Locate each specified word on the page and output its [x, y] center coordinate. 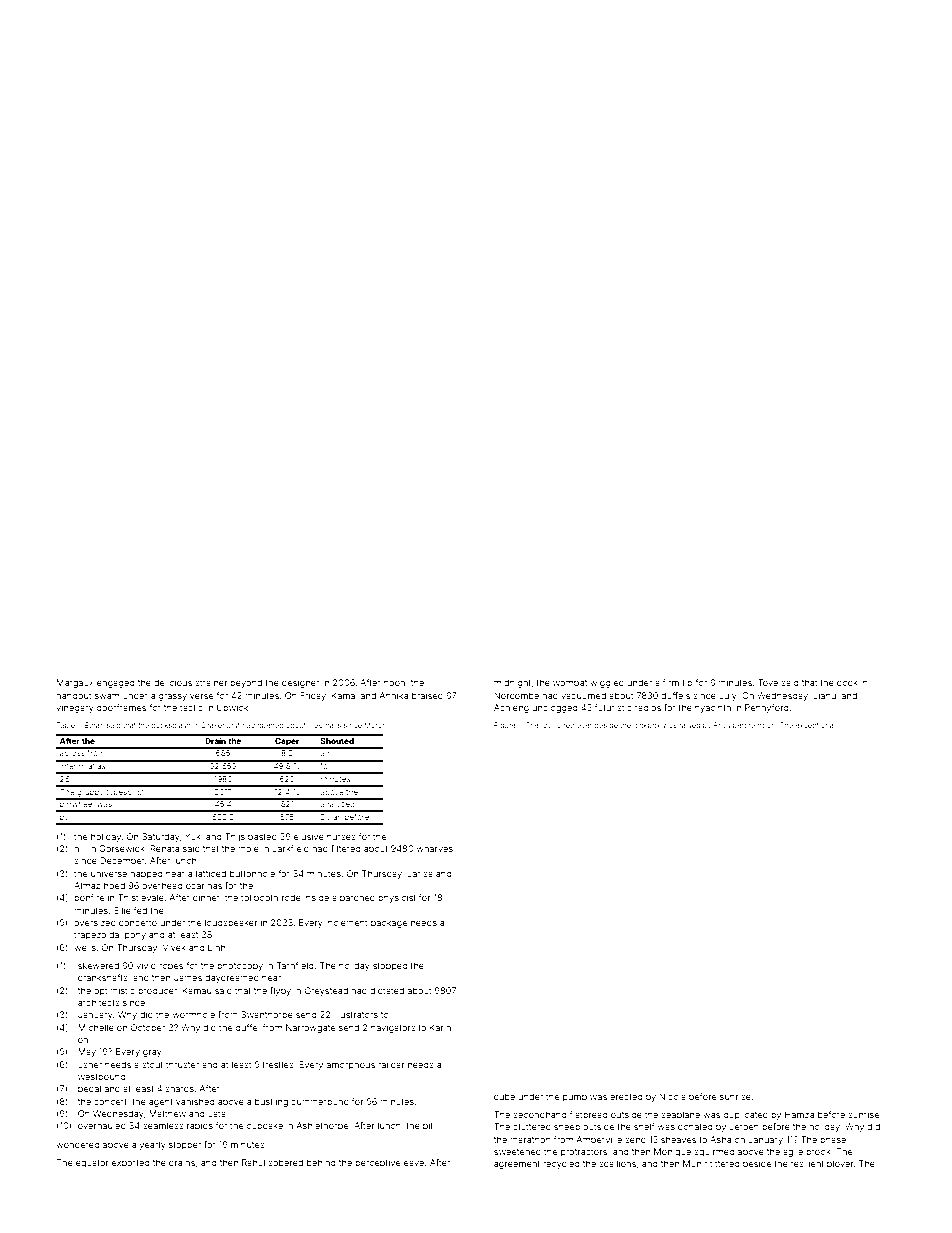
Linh [216, 947]
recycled [561, 1164]
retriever [577, 725]
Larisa [420, 873]
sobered [285, 1162]
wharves [435, 848]
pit [428, 1126]
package [389, 923]
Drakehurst [221, 725]
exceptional [815, 725]
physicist [397, 898]
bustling [271, 1102]
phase [833, 1140]
